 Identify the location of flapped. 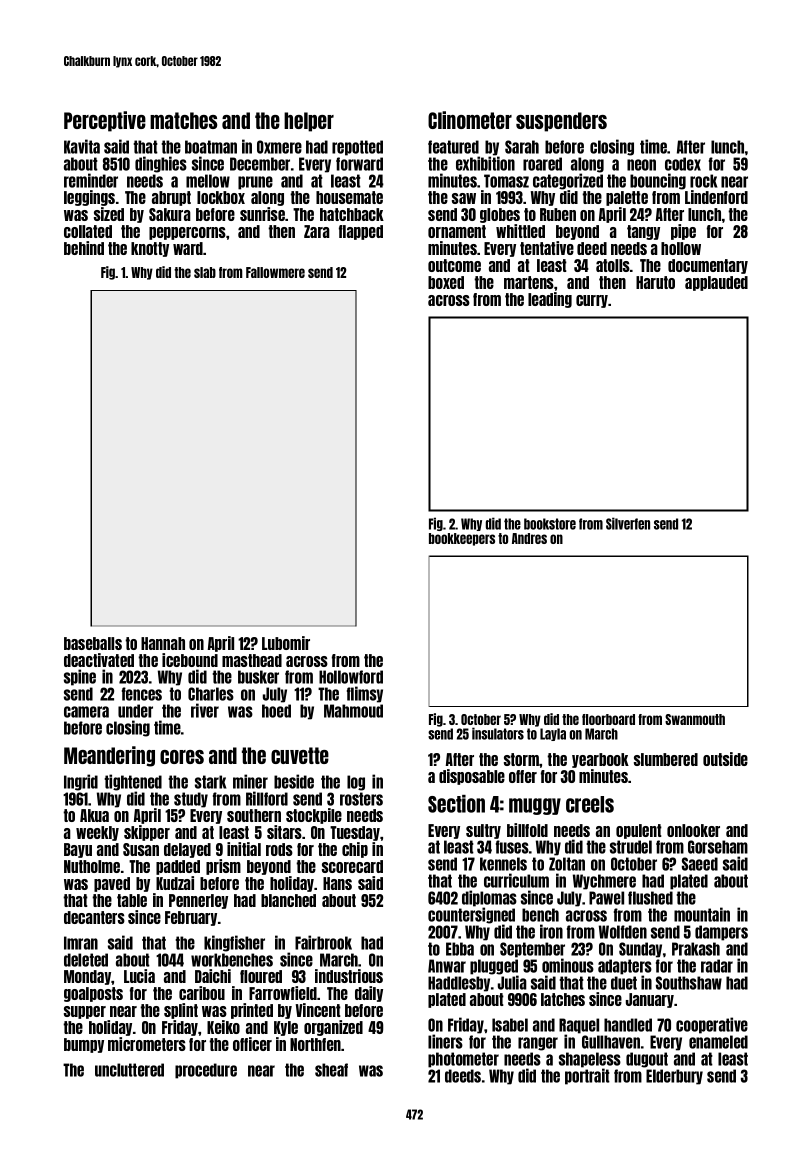
(361, 232).
